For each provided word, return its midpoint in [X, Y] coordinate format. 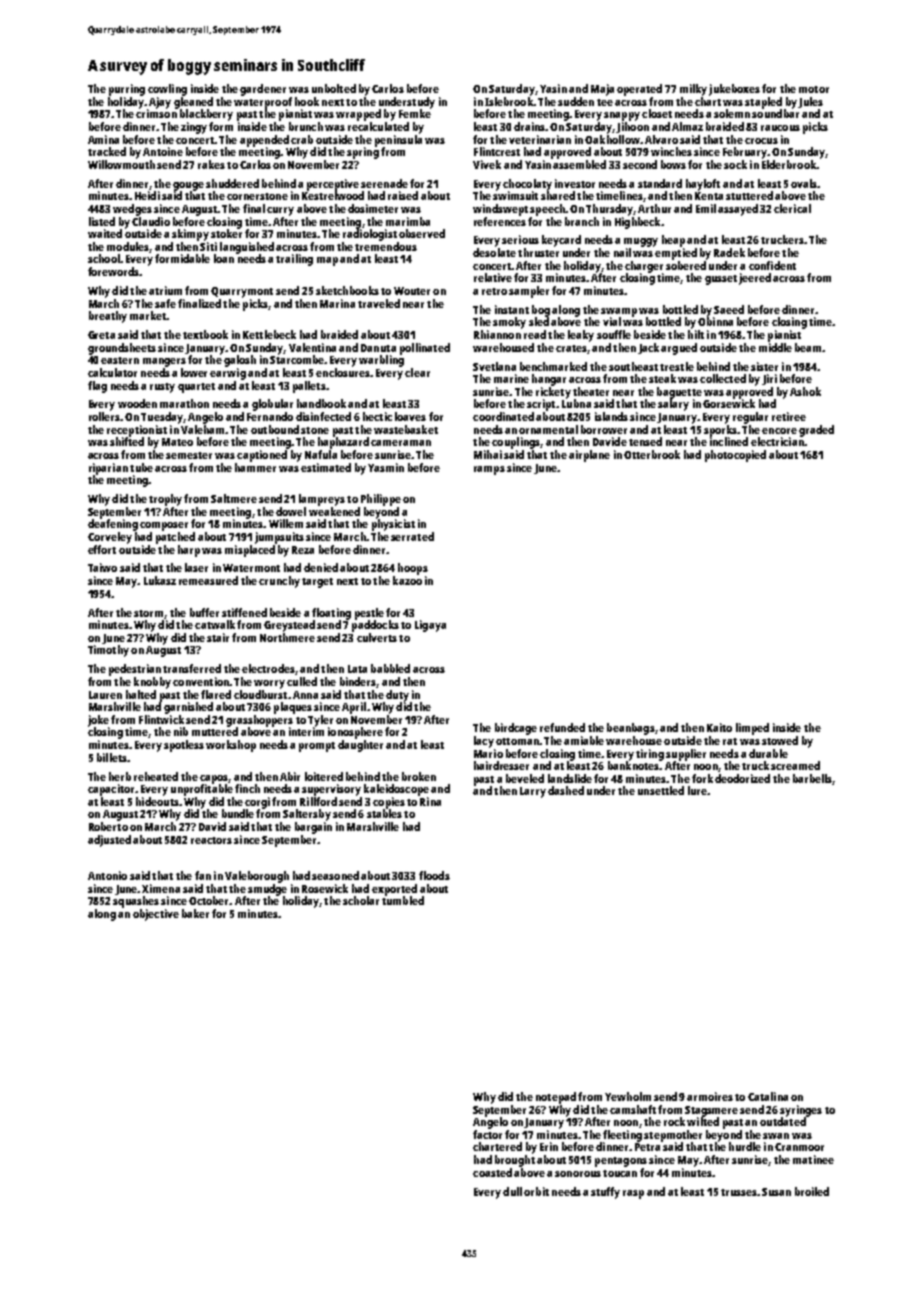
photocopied [735, 456]
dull [512, 1191]
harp [189, 551]
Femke [415, 113]
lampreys [322, 500]
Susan [776, 1192]
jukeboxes [734, 90]
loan [224, 258]
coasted [492, 1172]
